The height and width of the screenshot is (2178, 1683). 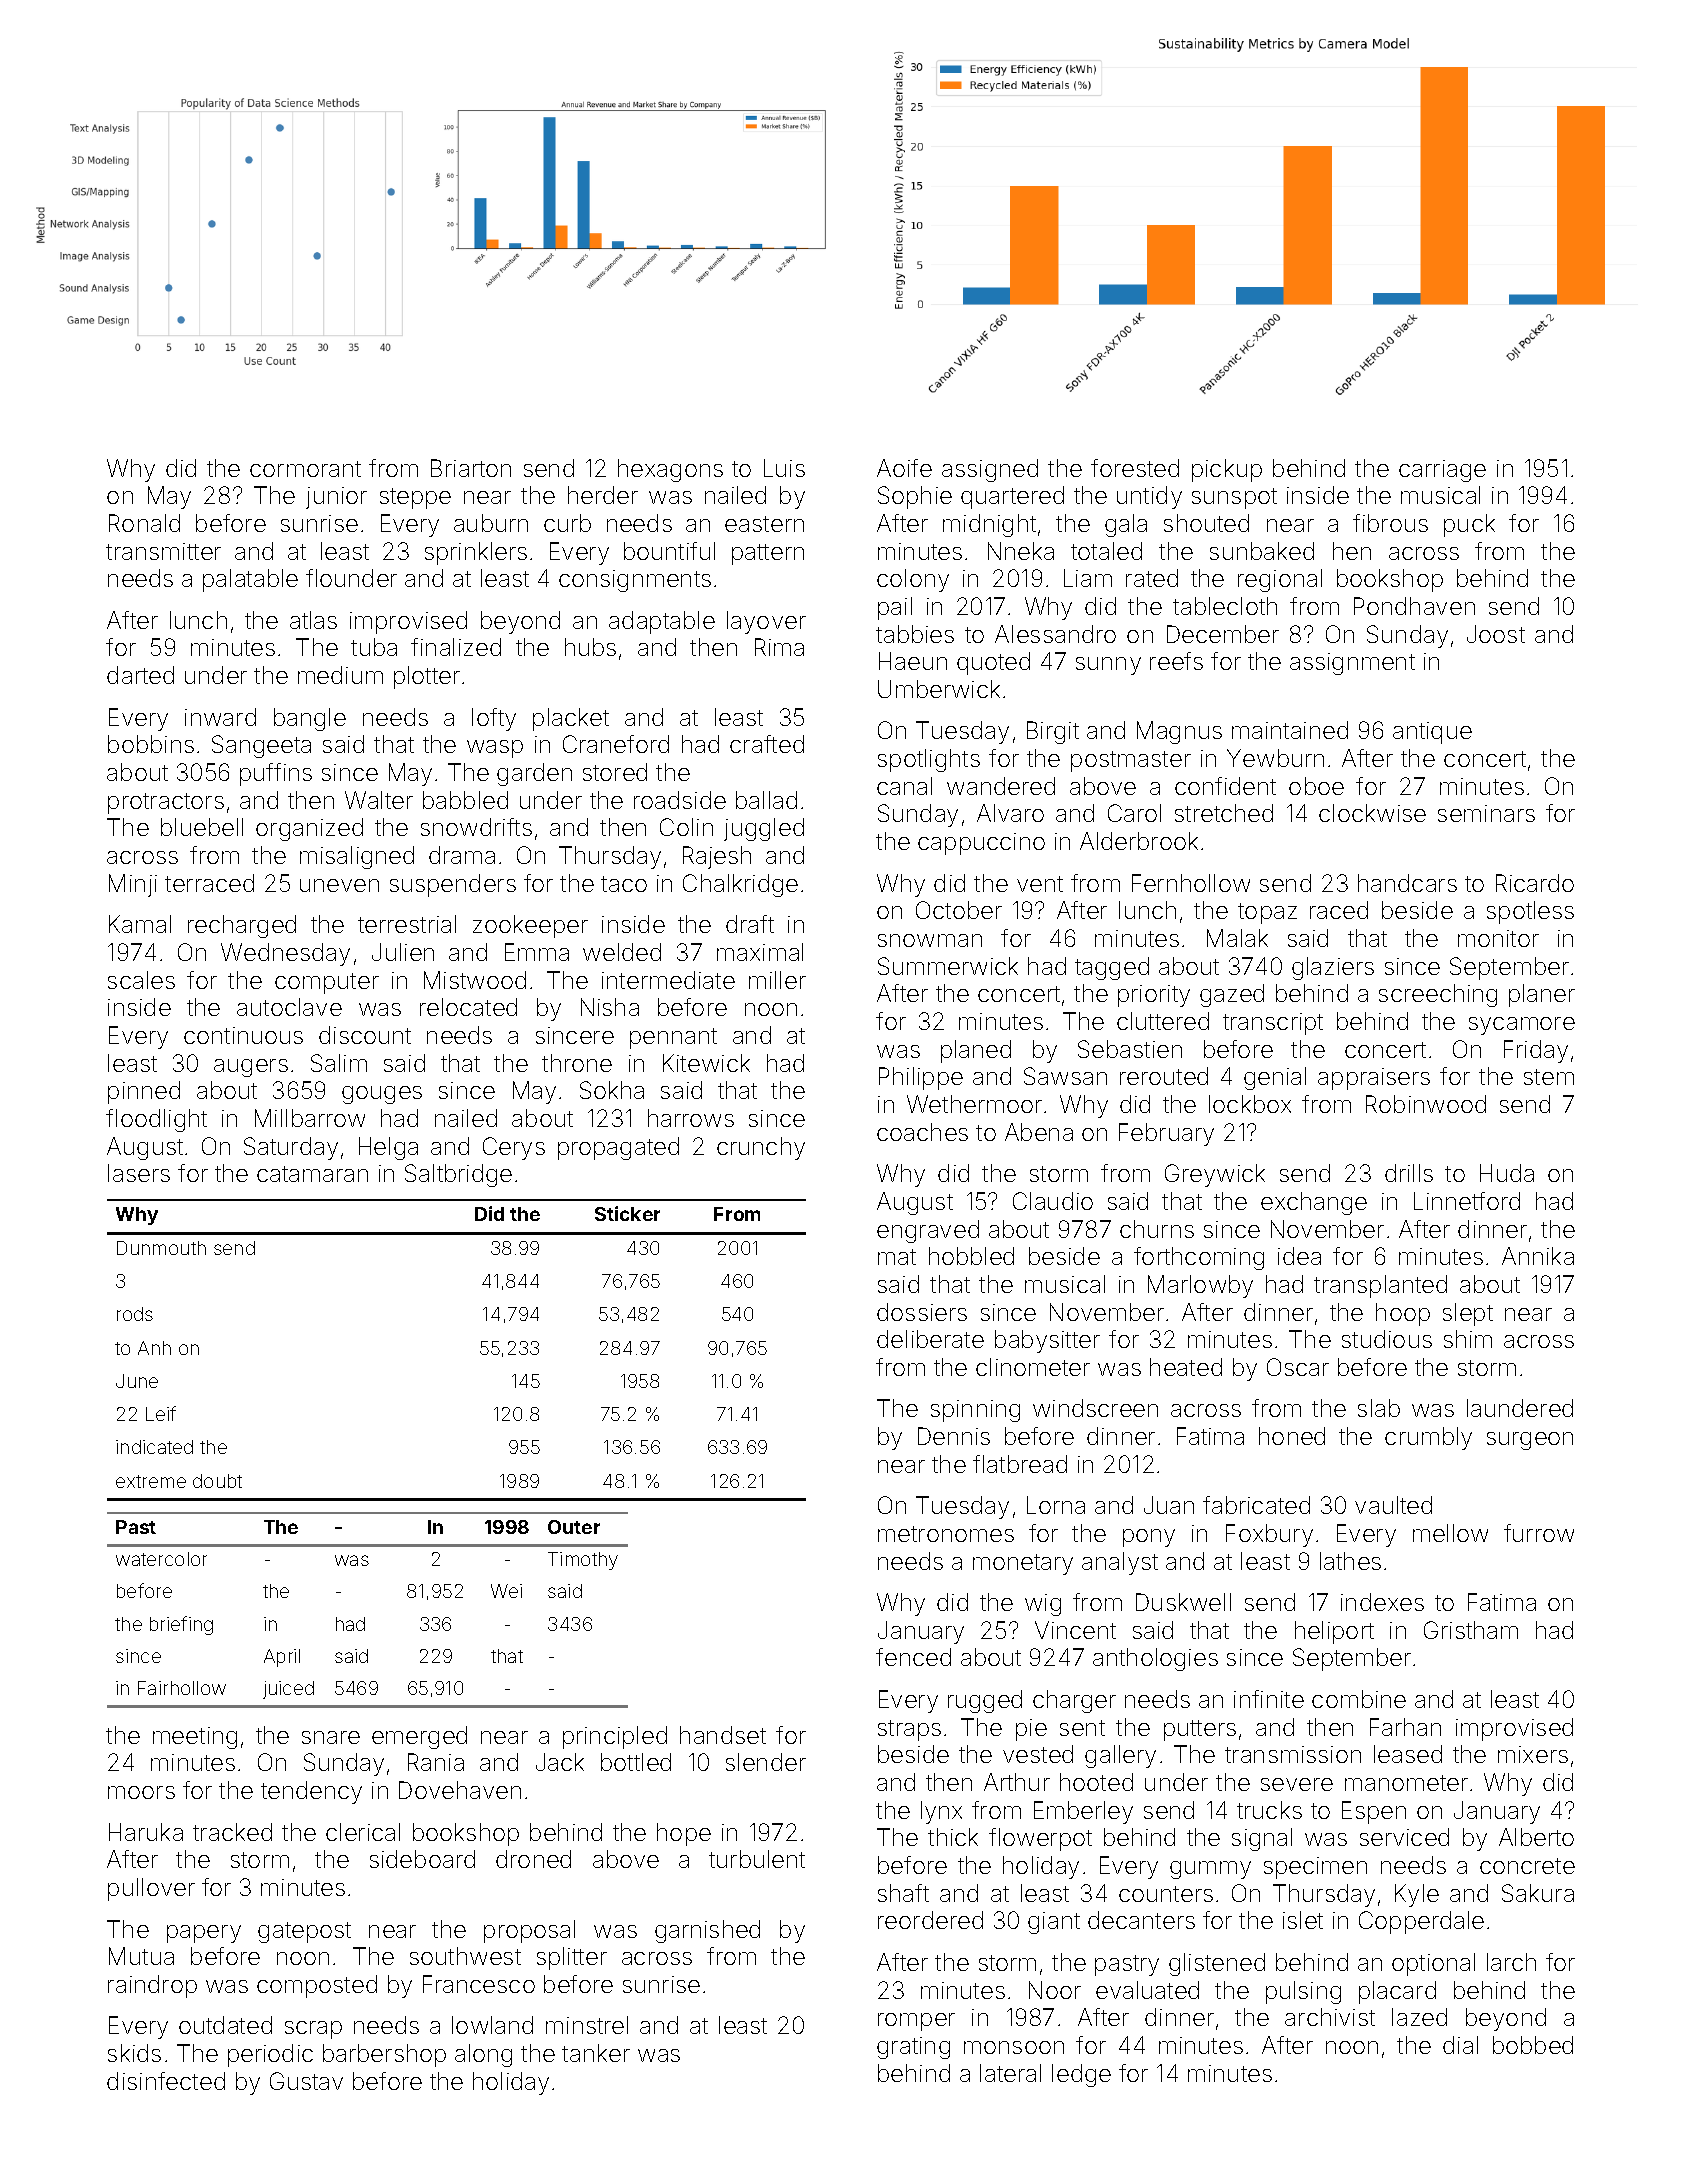 What do you see at coordinates (1176, 661) in the screenshot?
I see `reefs` at bounding box center [1176, 661].
